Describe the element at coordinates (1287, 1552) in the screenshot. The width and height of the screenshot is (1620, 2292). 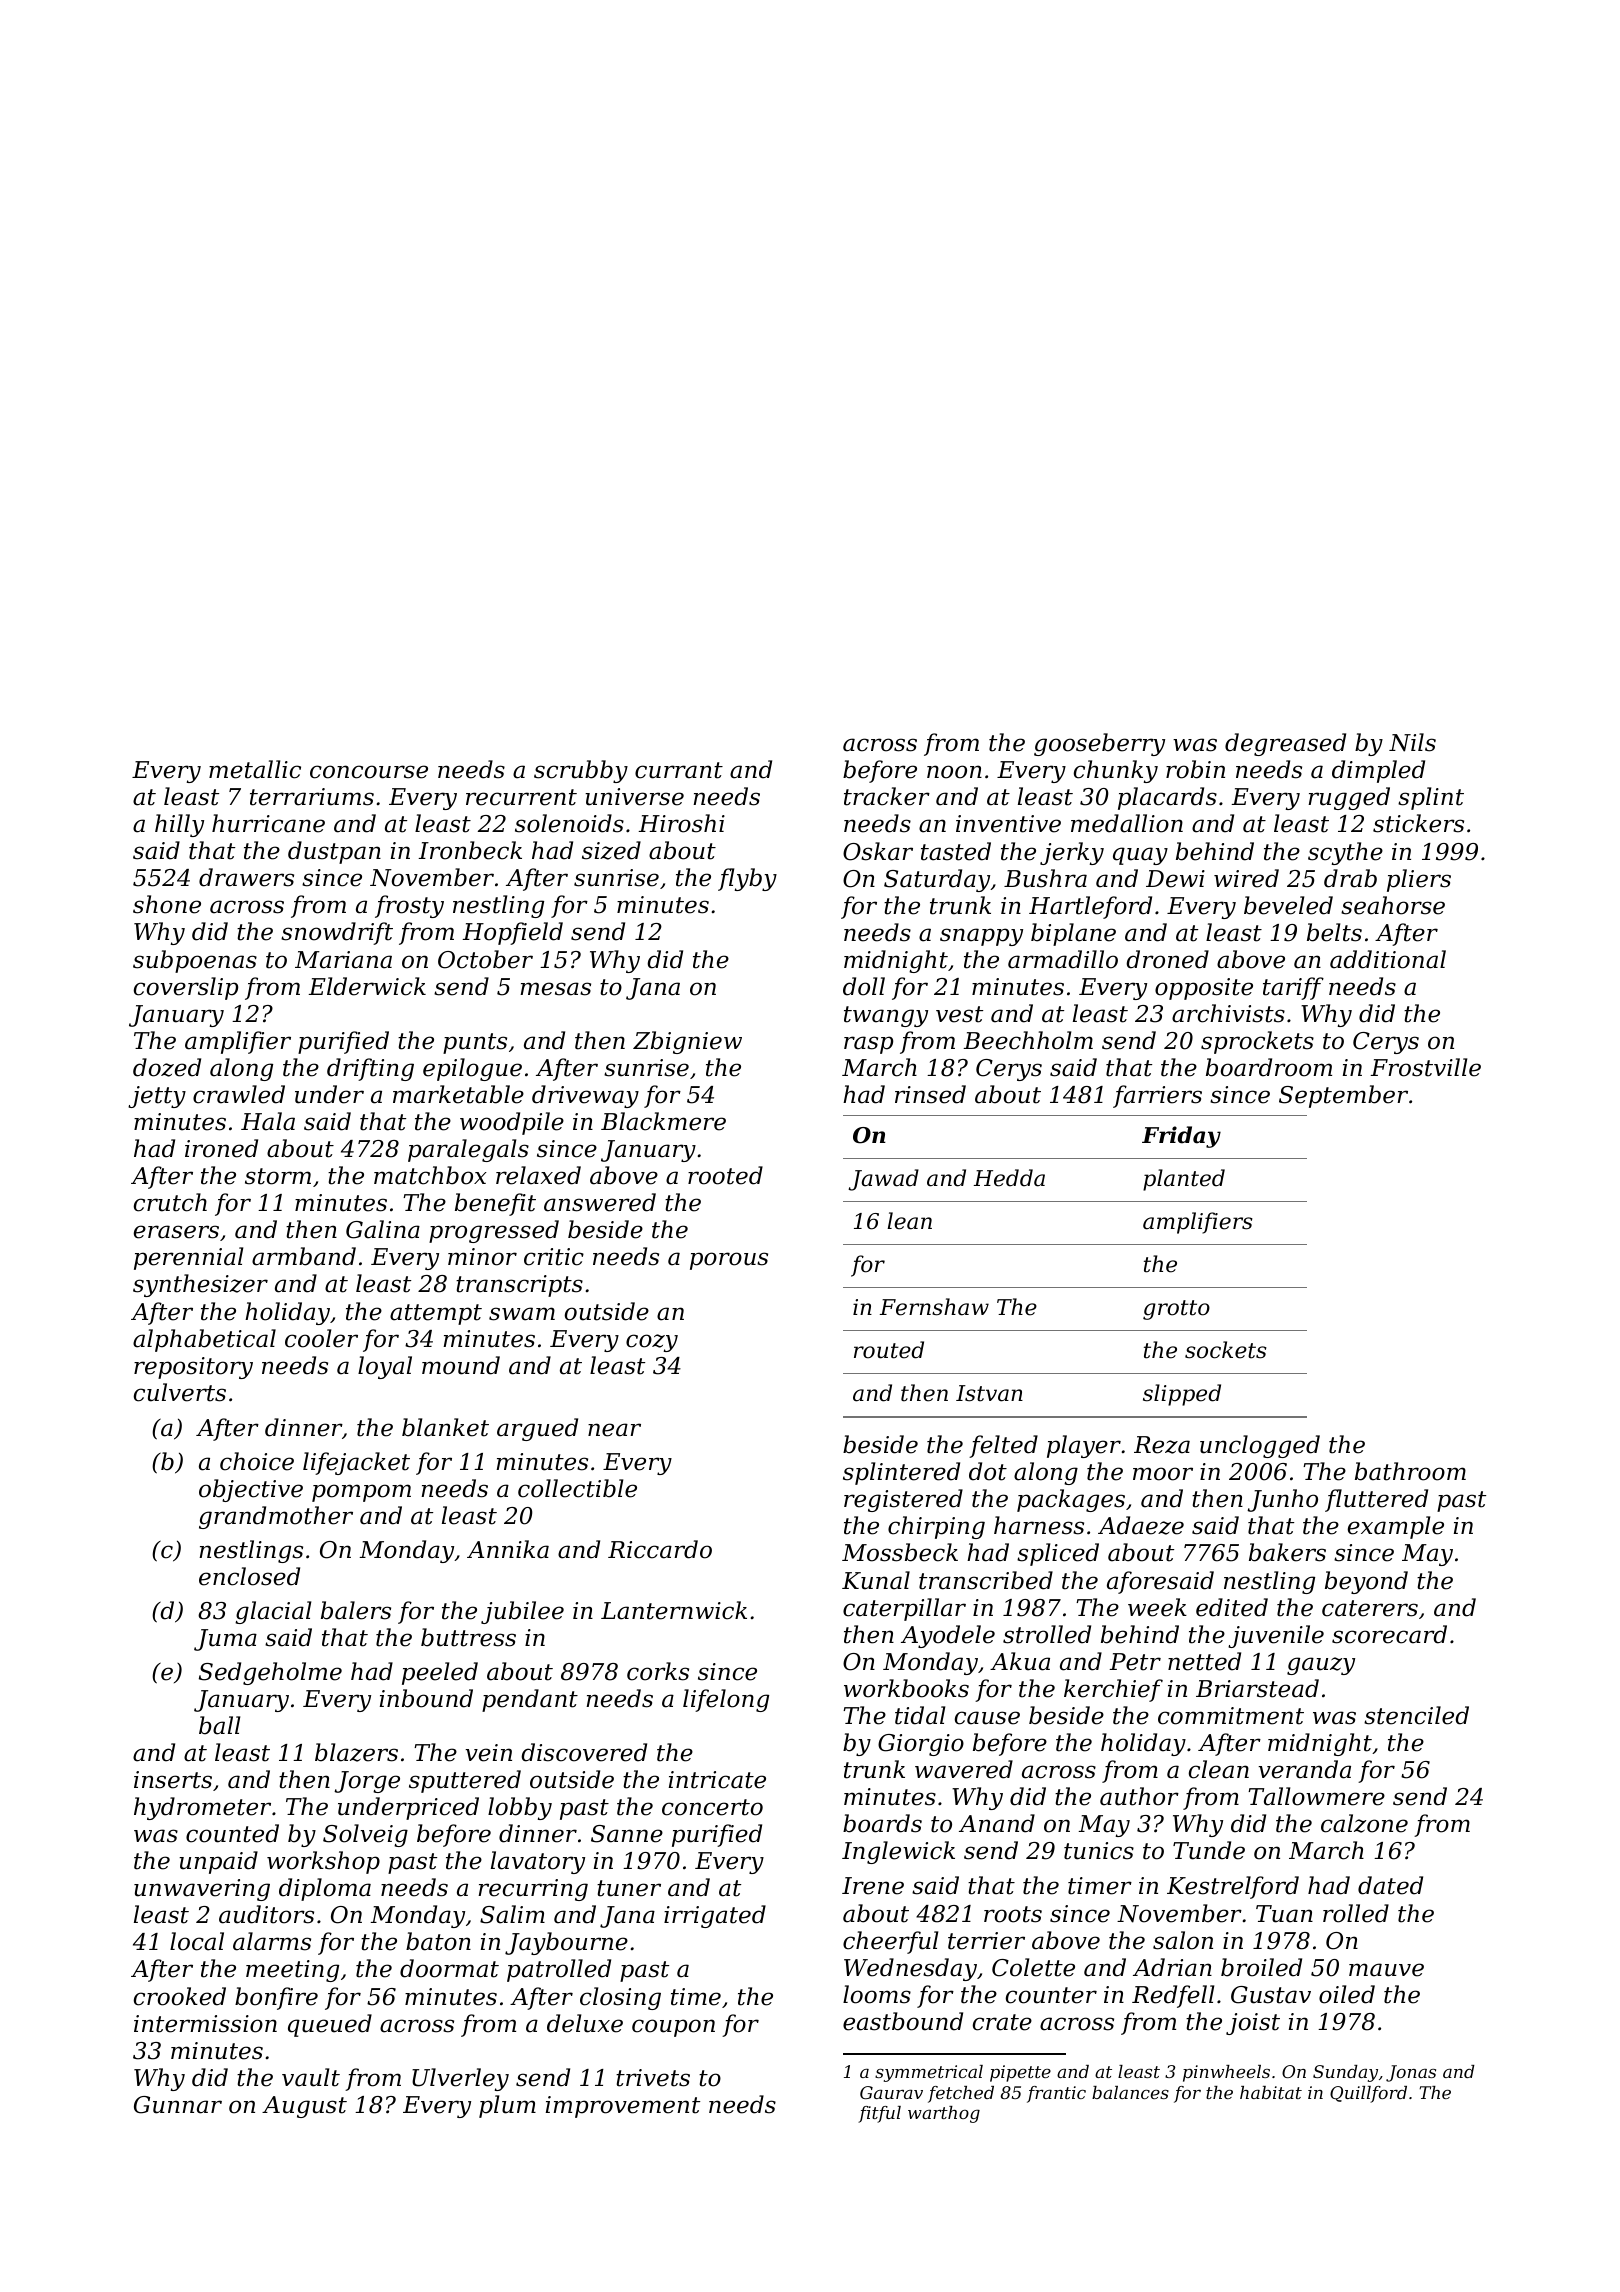
I see `bakers` at that location.
